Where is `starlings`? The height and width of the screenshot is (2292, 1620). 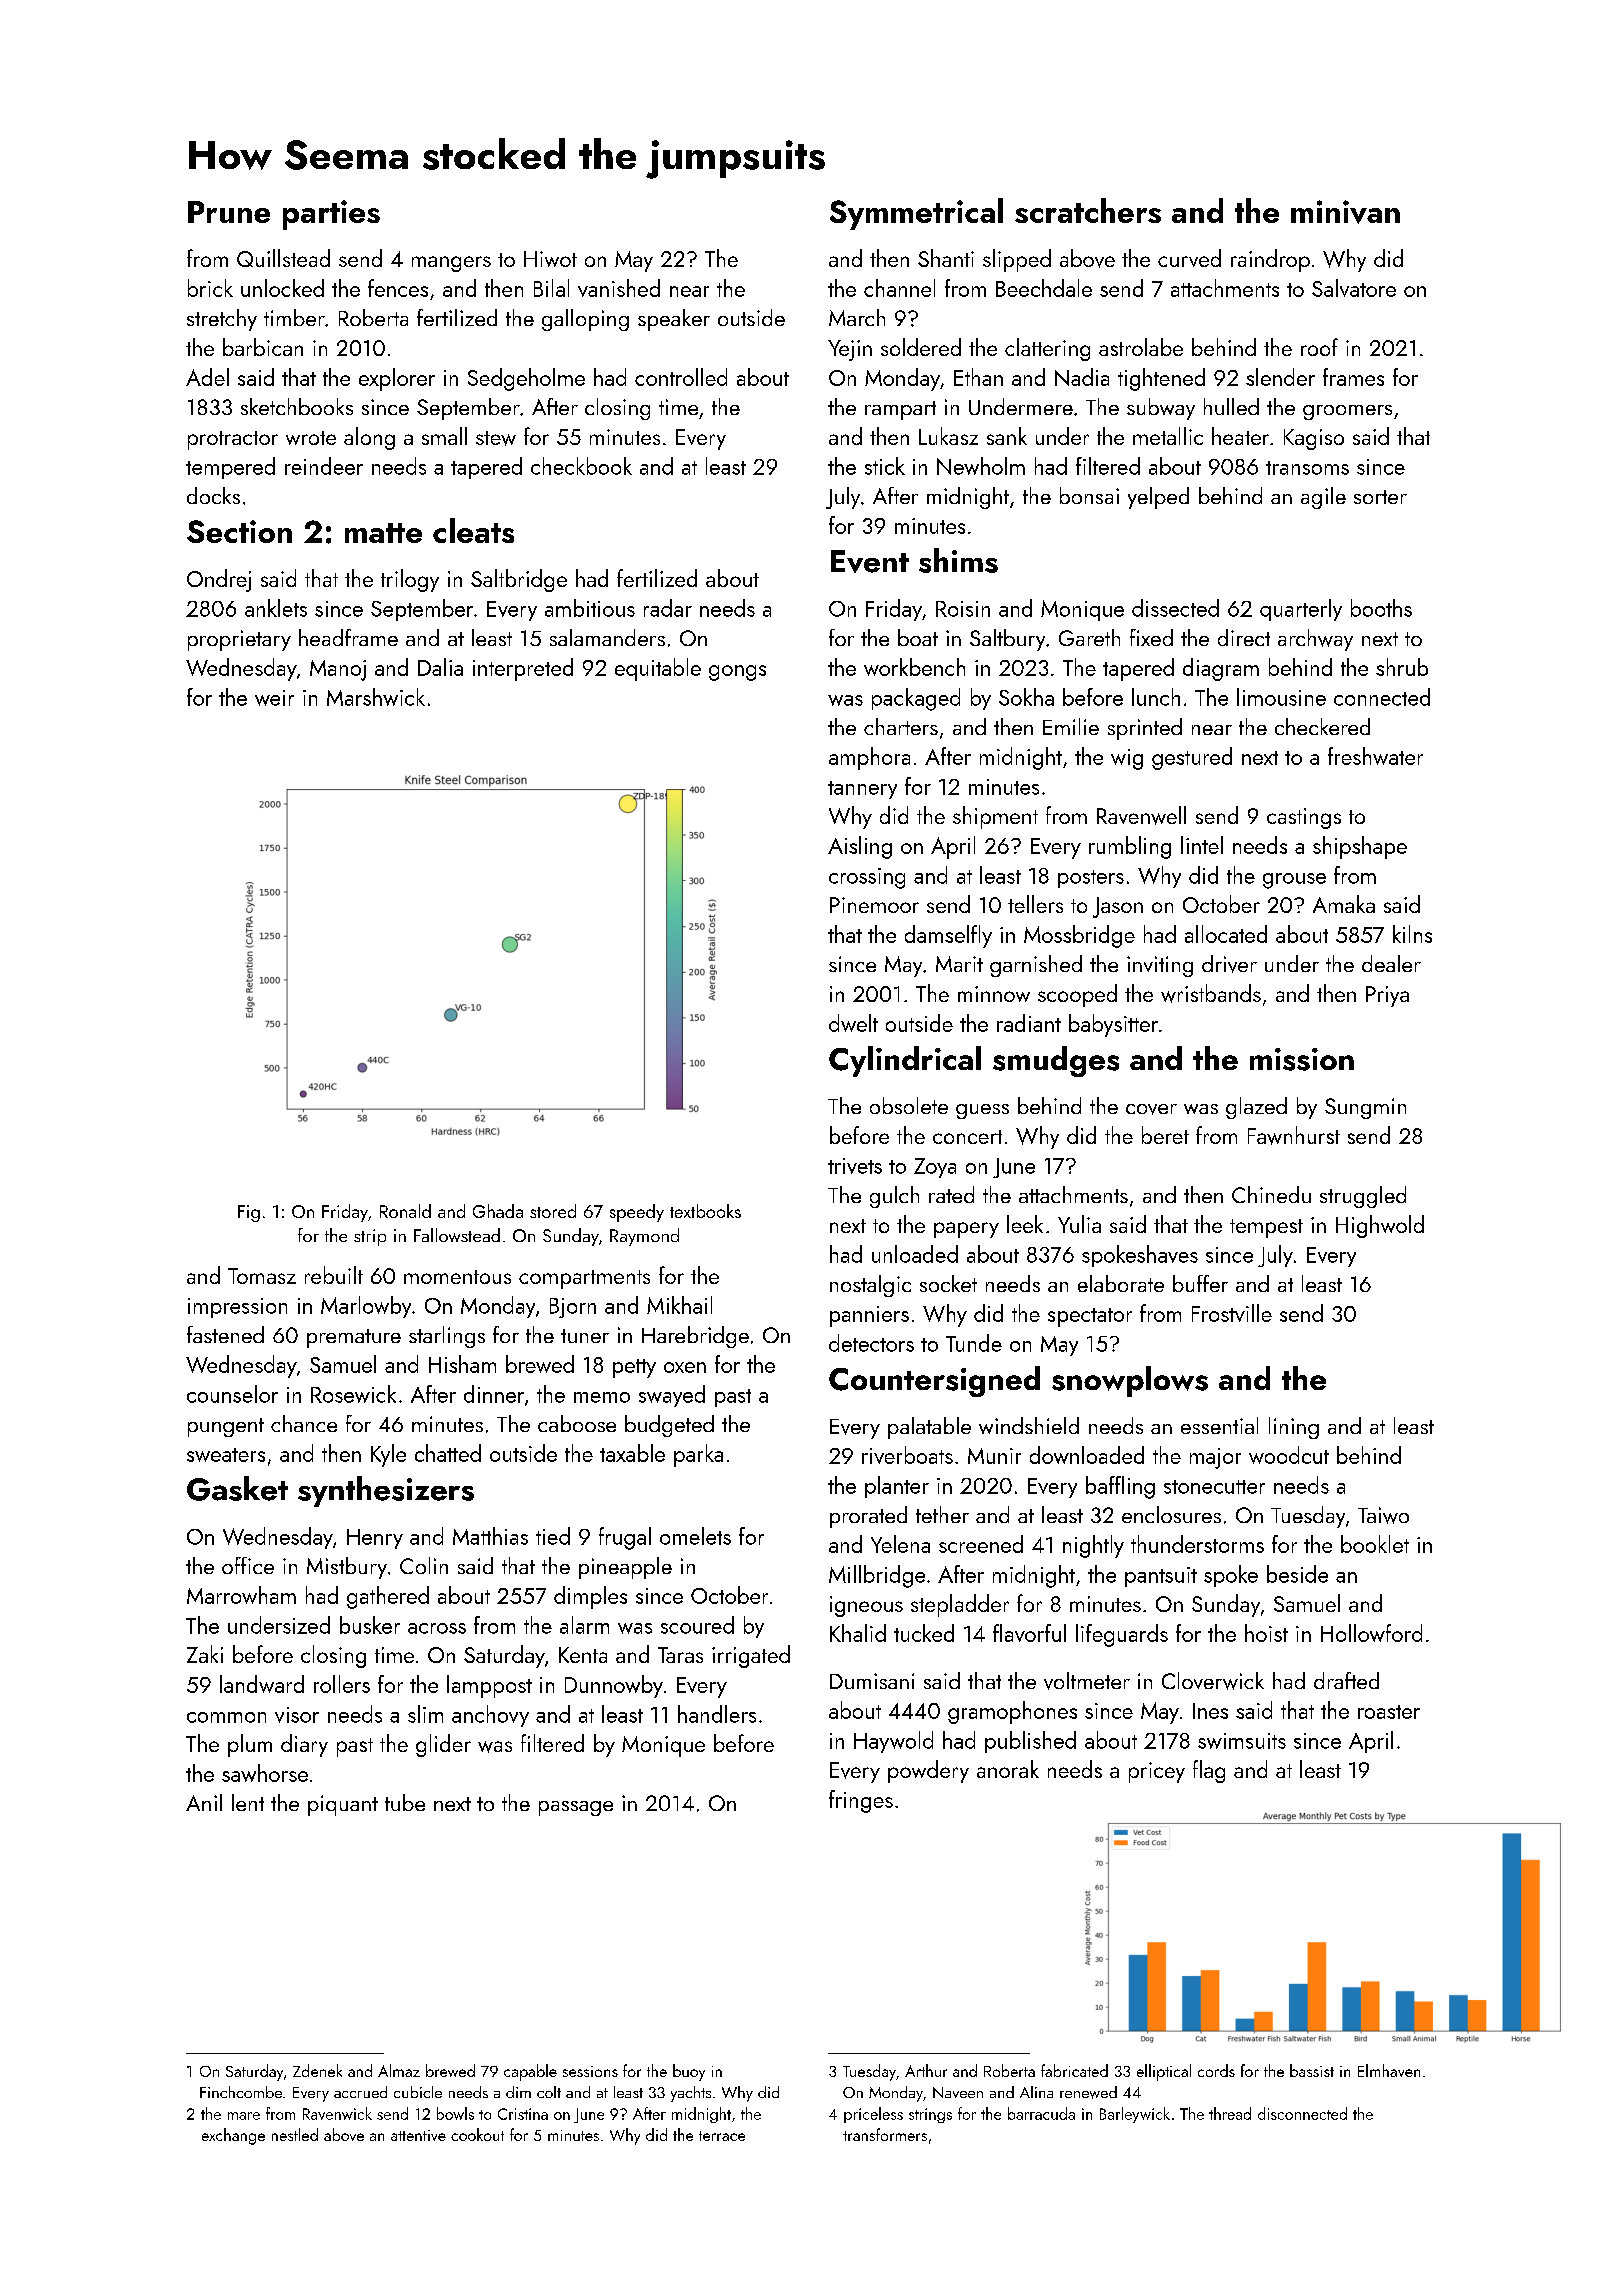 starlings is located at coordinates (447, 1337).
